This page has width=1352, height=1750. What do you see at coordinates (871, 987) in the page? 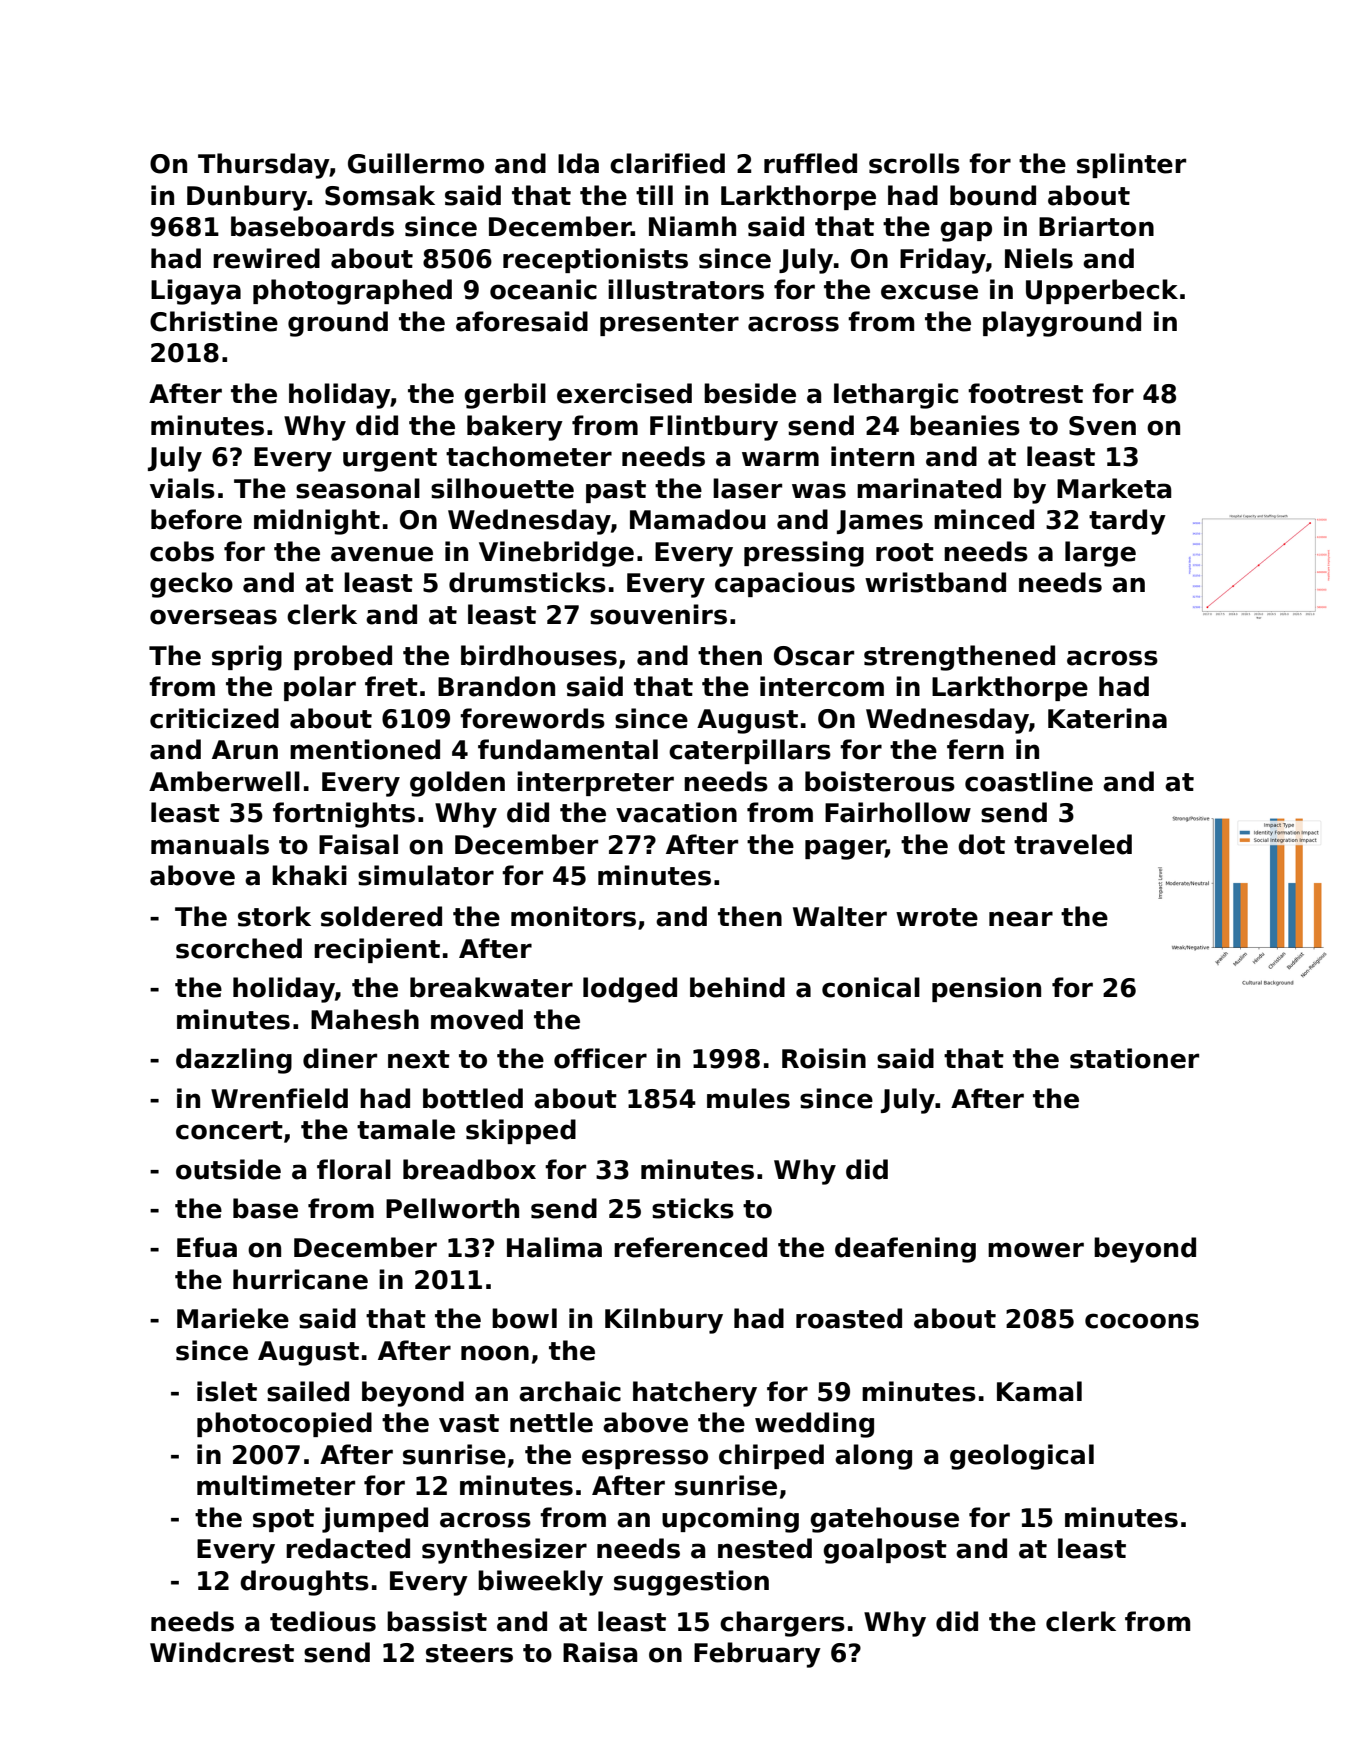
I see `conical` at bounding box center [871, 987].
